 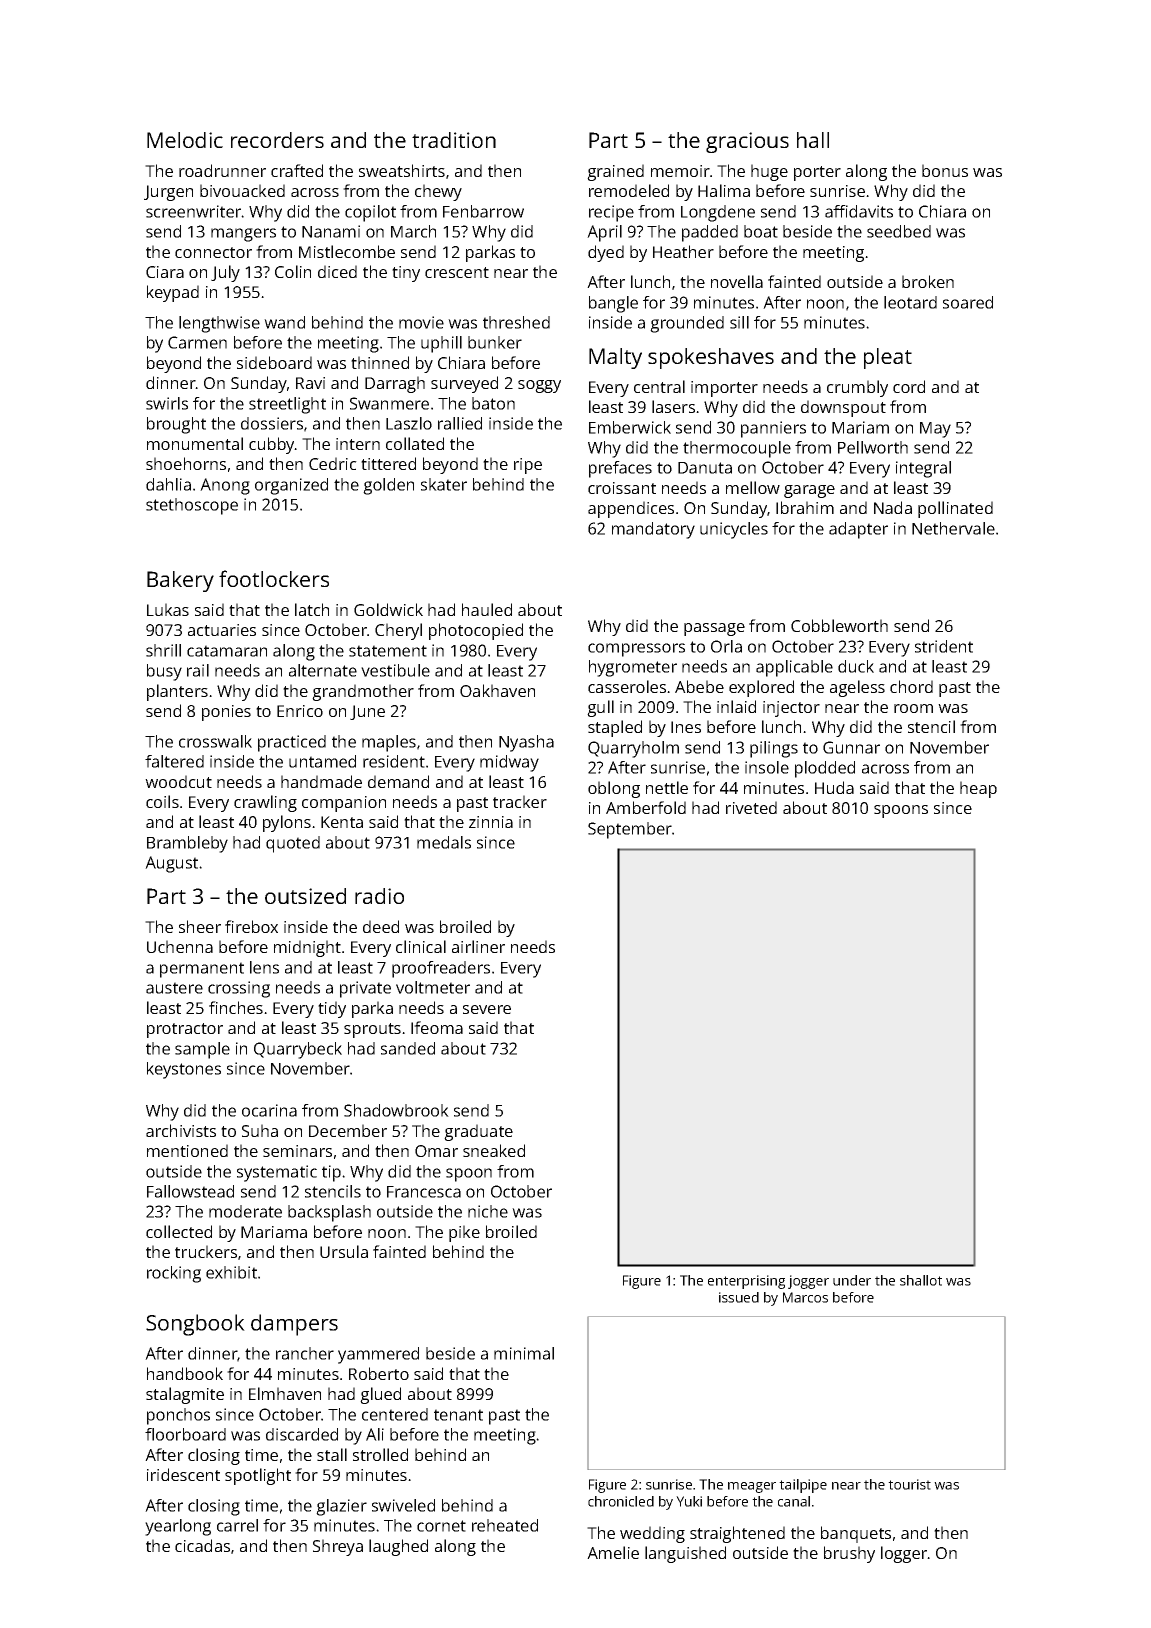 What do you see at coordinates (613, 1552) in the page?
I see `Amelie` at bounding box center [613, 1552].
